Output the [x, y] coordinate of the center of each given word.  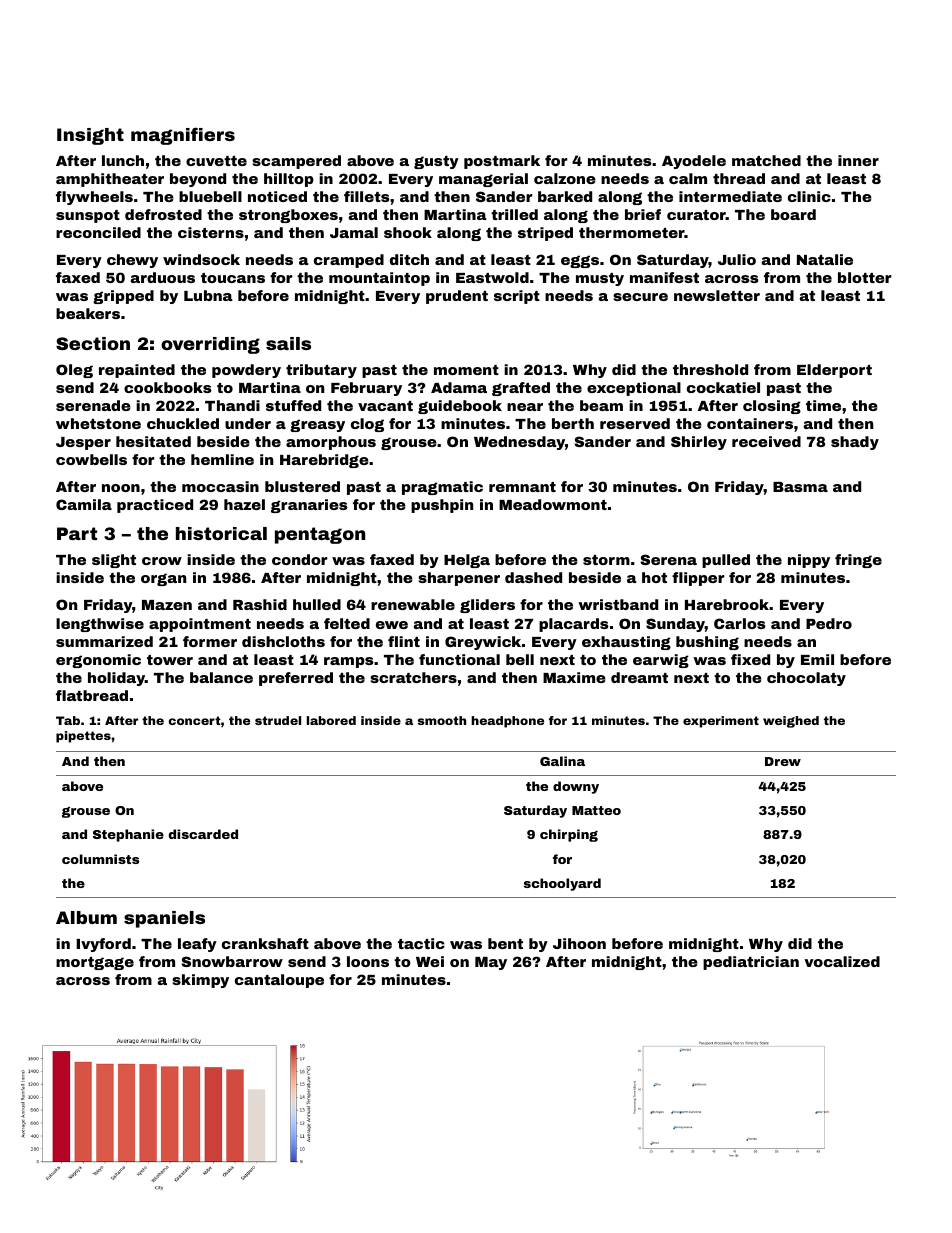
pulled [726, 561]
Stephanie [128, 835]
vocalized [842, 961]
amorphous [331, 443]
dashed [533, 577]
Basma [800, 487]
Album [86, 917]
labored [331, 720]
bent [505, 943]
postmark [502, 162]
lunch [123, 160]
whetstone [98, 423]
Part [77, 533]
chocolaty [806, 679]
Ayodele [694, 162]
